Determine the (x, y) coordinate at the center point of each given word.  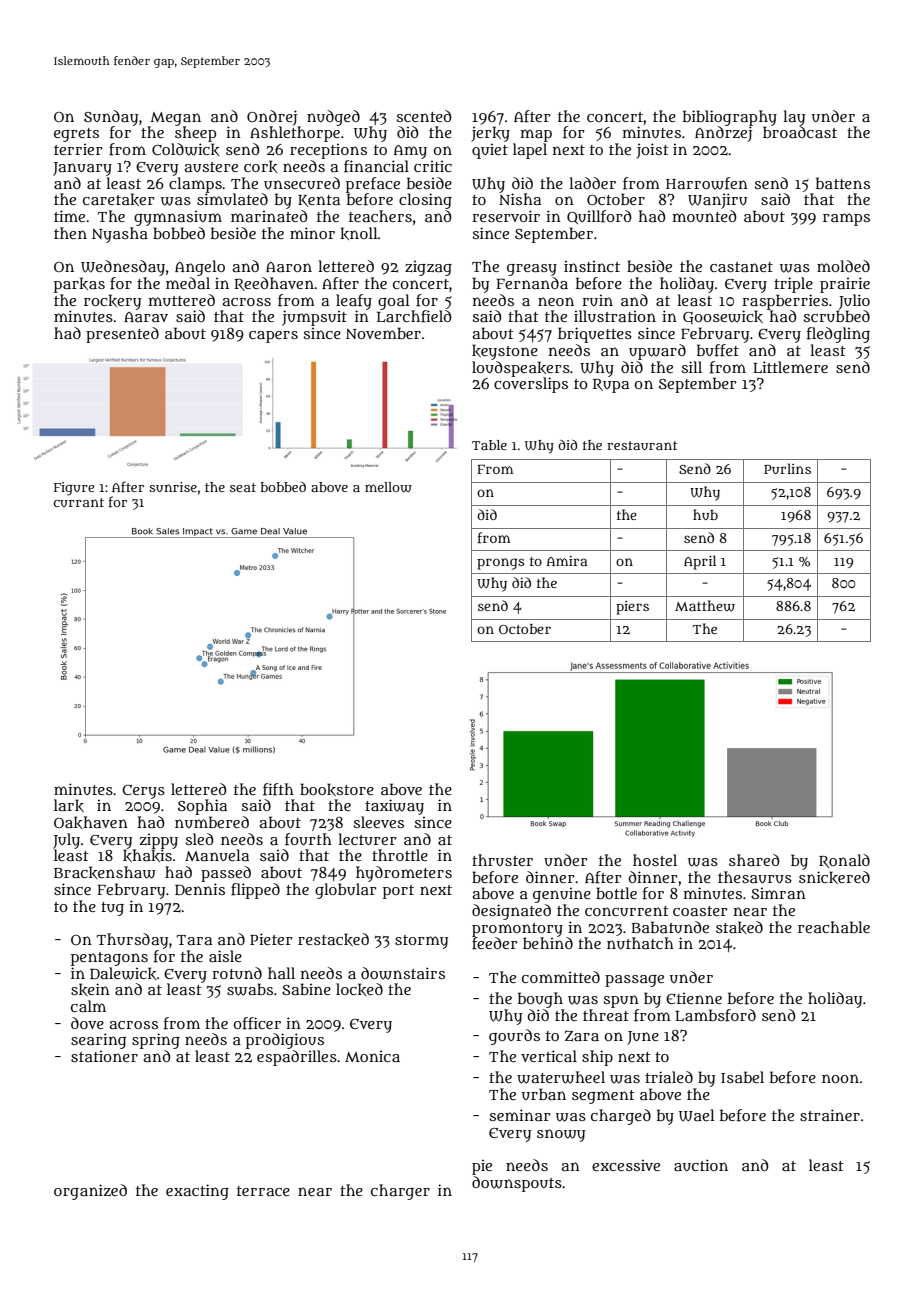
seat (243, 487)
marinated (269, 216)
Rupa (611, 386)
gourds (514, 1037)
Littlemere (790, 367)
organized (90, 1192)
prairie (845, 285)
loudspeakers (521, 369)
